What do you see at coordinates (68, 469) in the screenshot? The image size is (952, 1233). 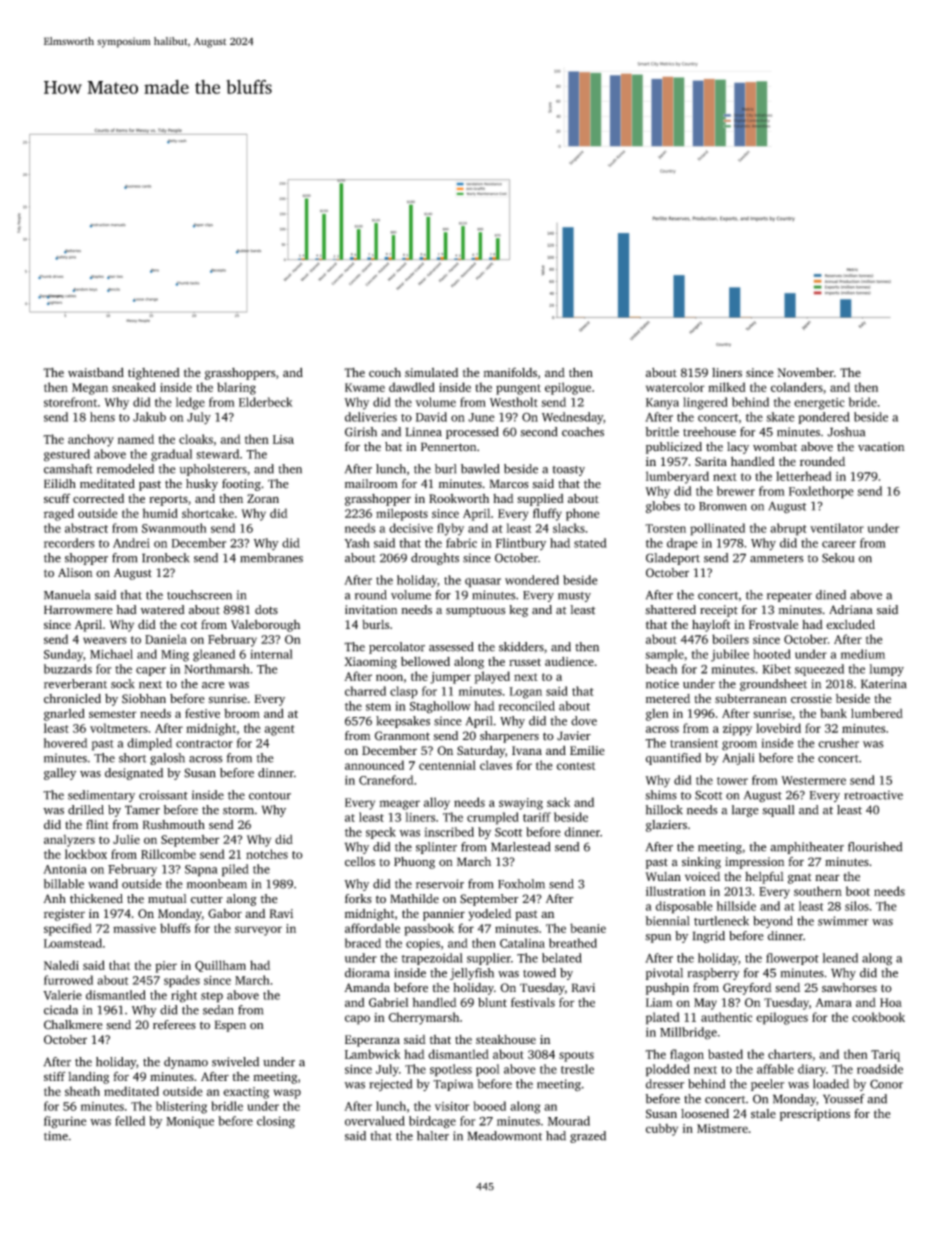 I see `camshaft` at bounding box center [68, 469].
